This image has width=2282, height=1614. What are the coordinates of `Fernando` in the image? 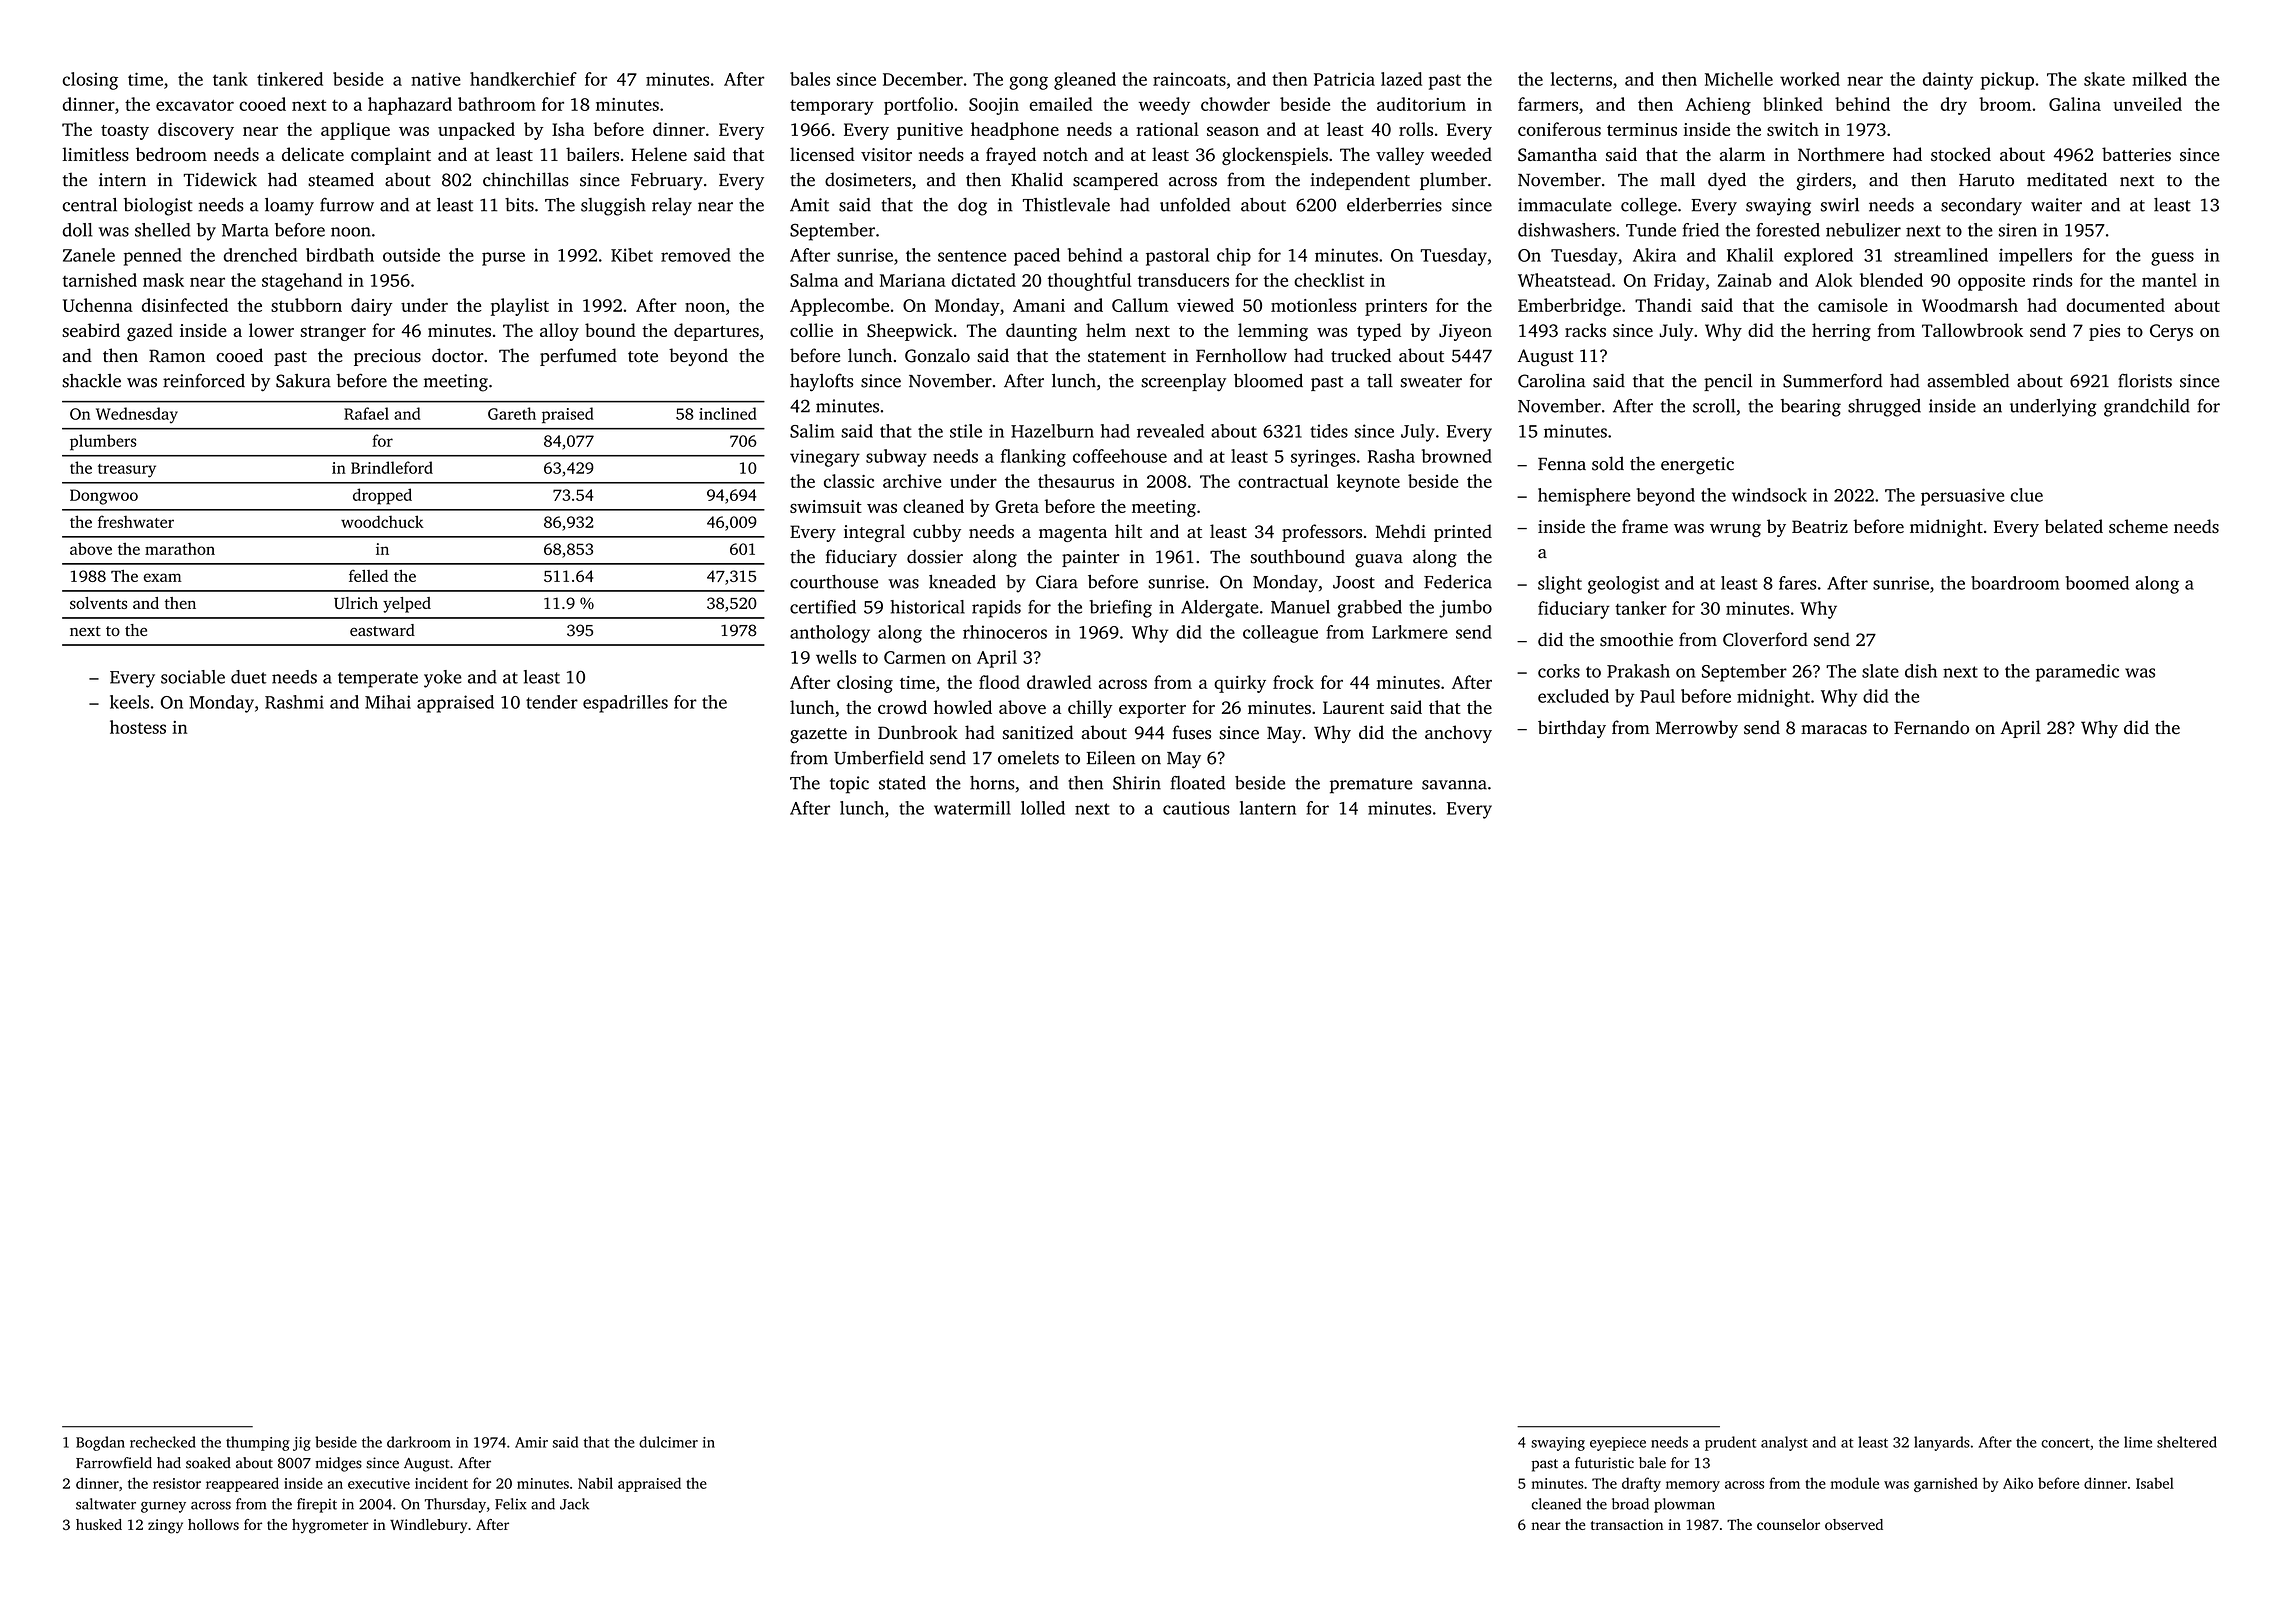 It's located at (1931, 727).
